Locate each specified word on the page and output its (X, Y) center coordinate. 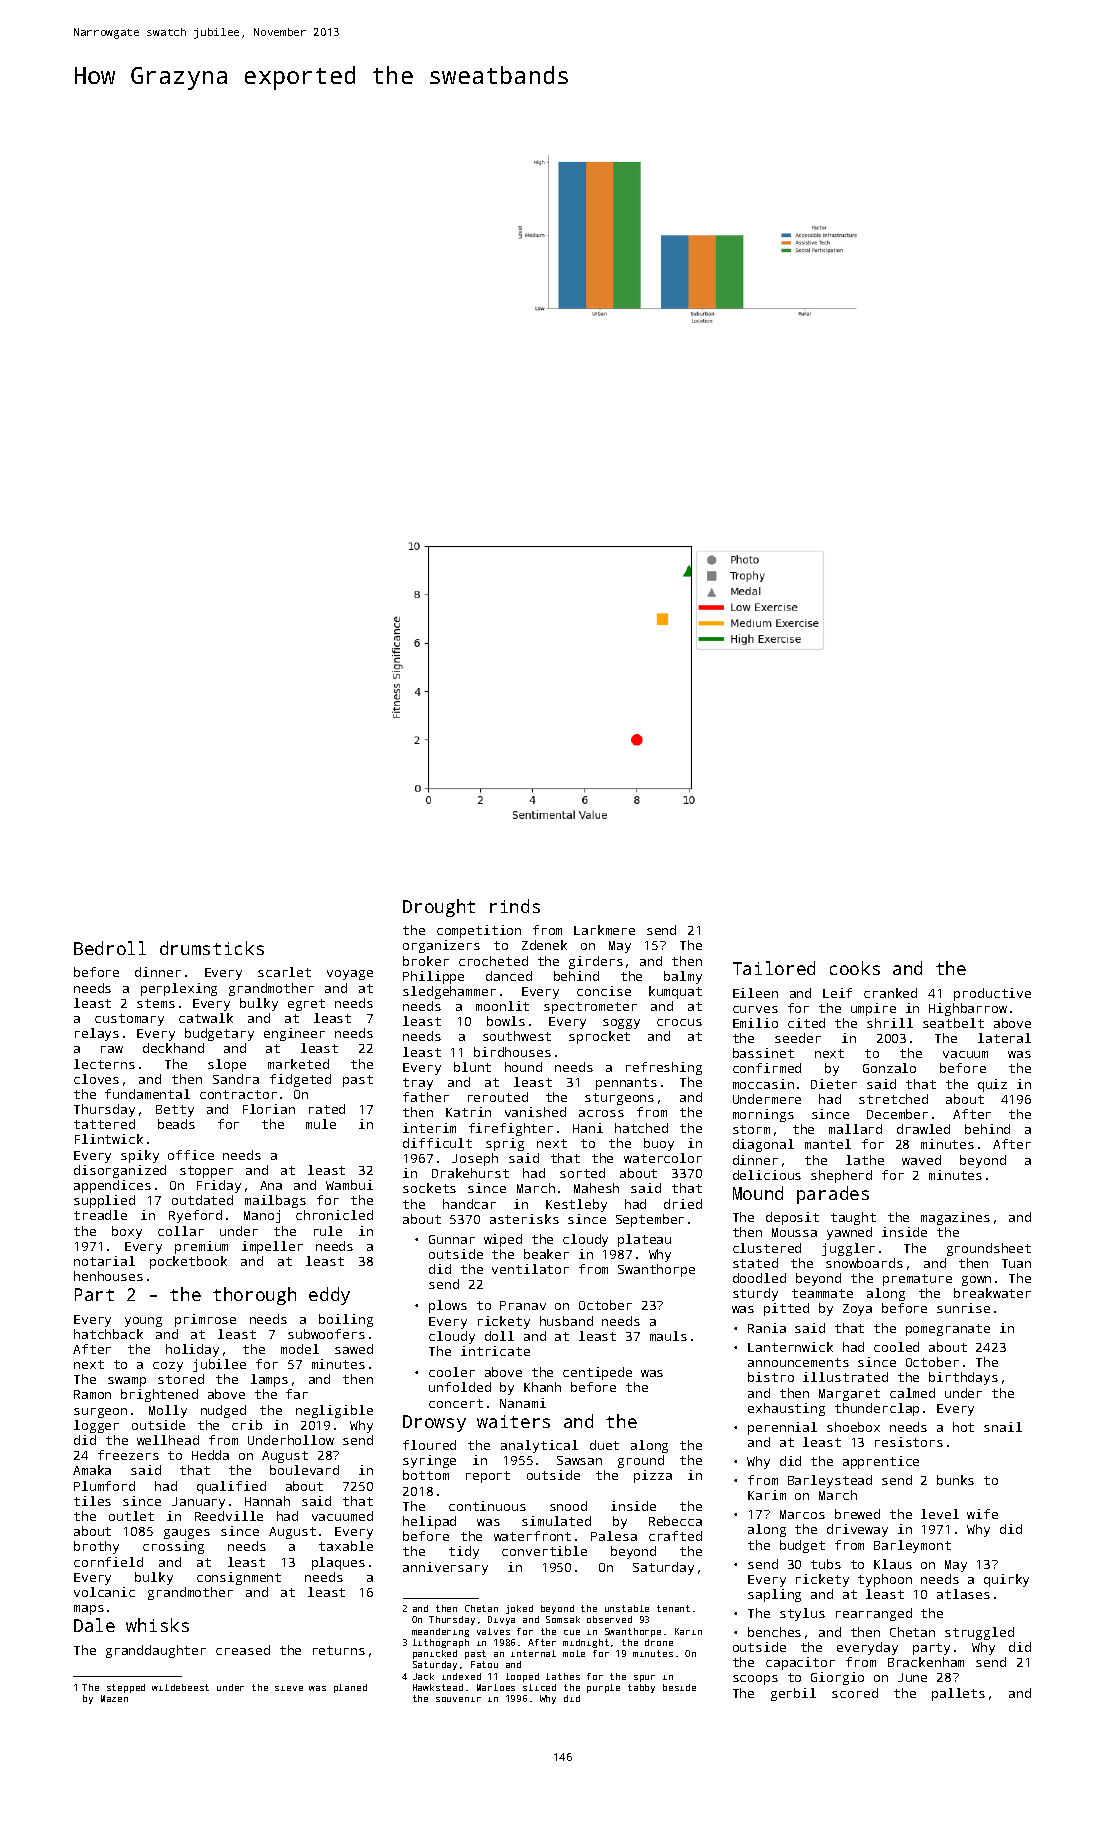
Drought (439, 908)
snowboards (864, 1263)
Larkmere (604, 930)
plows (448, 1306)
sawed (354, 1349)
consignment (239, 1578)
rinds (515, 906)
